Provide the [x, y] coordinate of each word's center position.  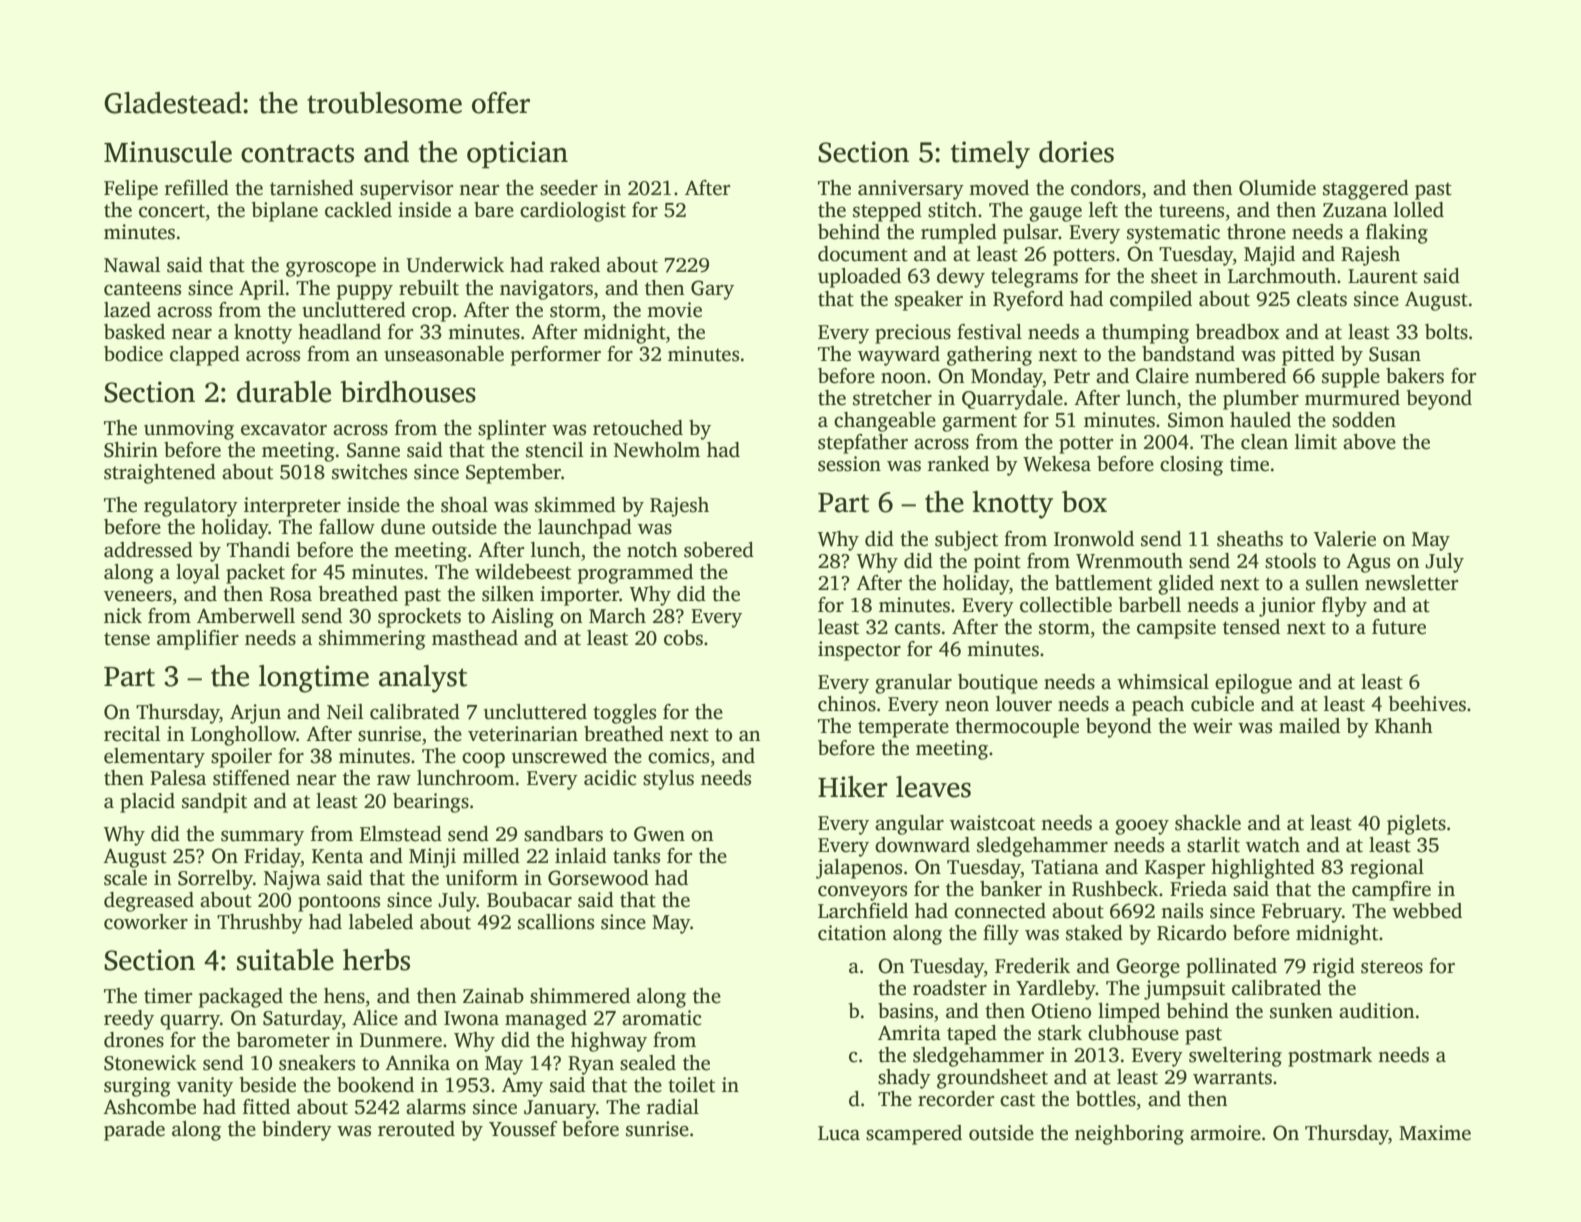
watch [1273, 845]
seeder [569, 188]
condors [1106, 188]
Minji [432, 858]
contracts [297, 153]
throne [1256, 232]
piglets [1416, 825]
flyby [1344, 607]
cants [917, 628]
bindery [297, 1131]
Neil [345, 712]
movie [674, 310]
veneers [138, 596]
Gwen [659, 834]
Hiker [853, 787]
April [262, 290]
